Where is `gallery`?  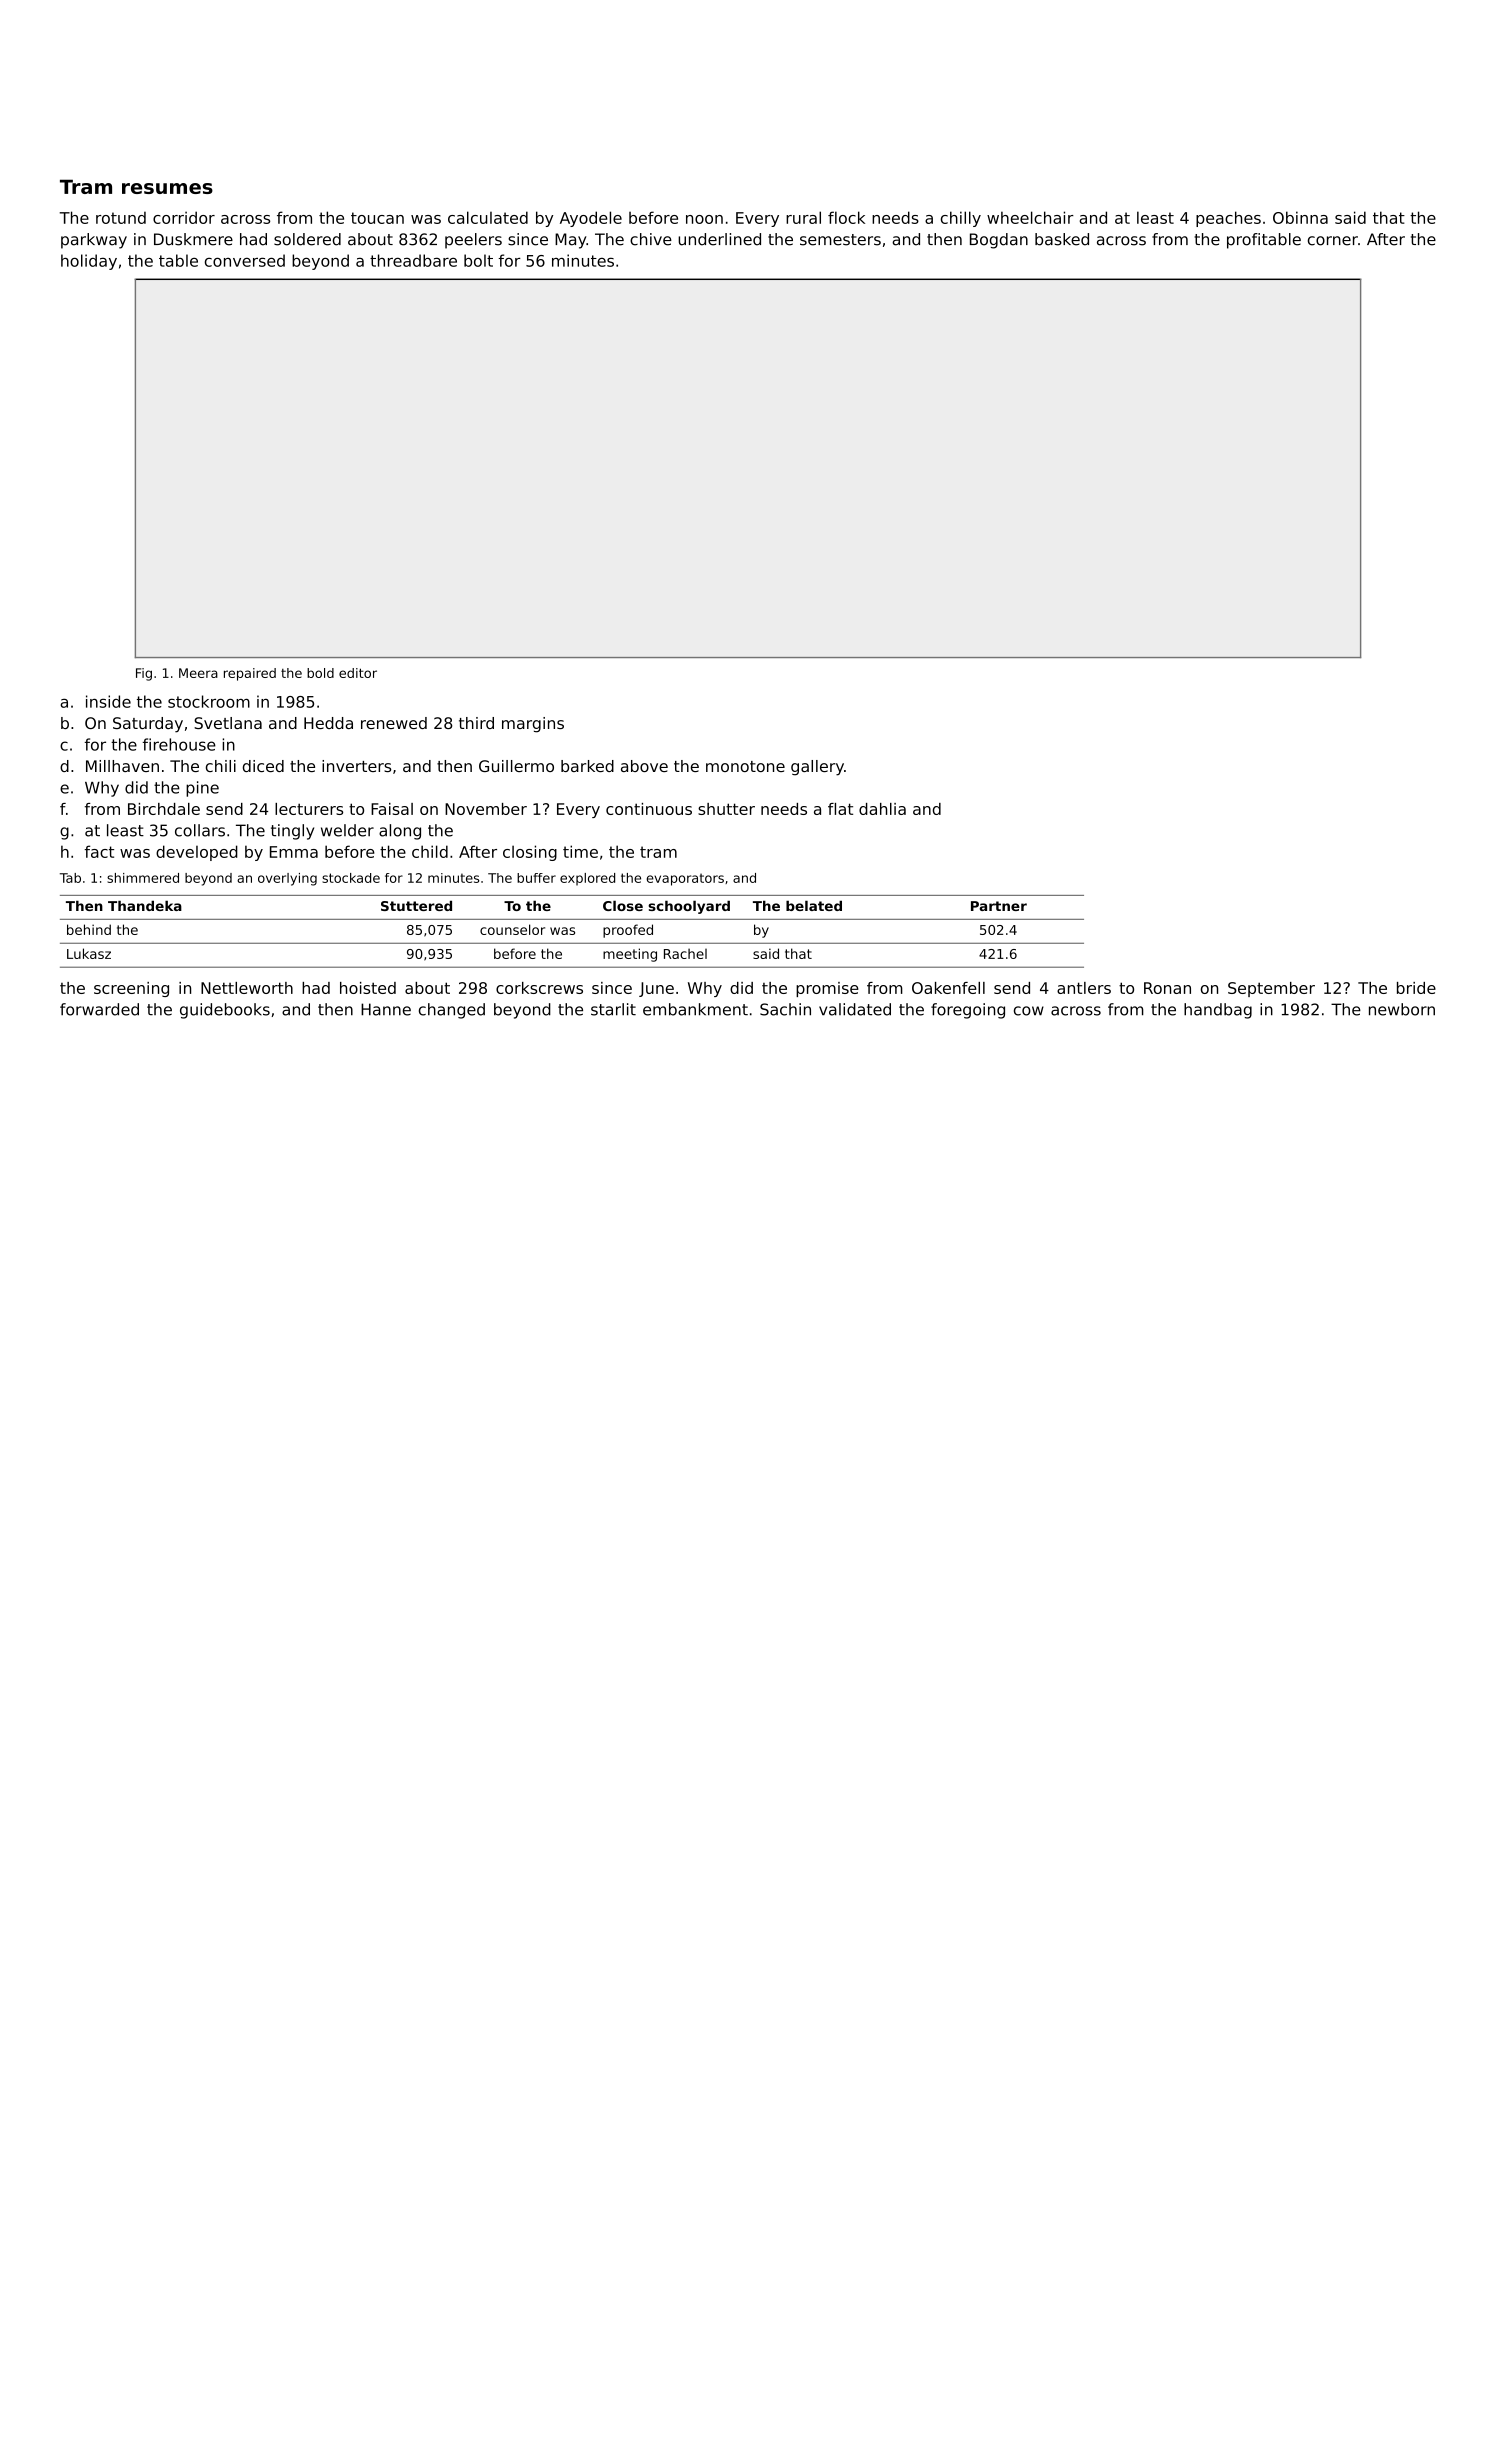
gallery is located at coordinates (817, 768).
